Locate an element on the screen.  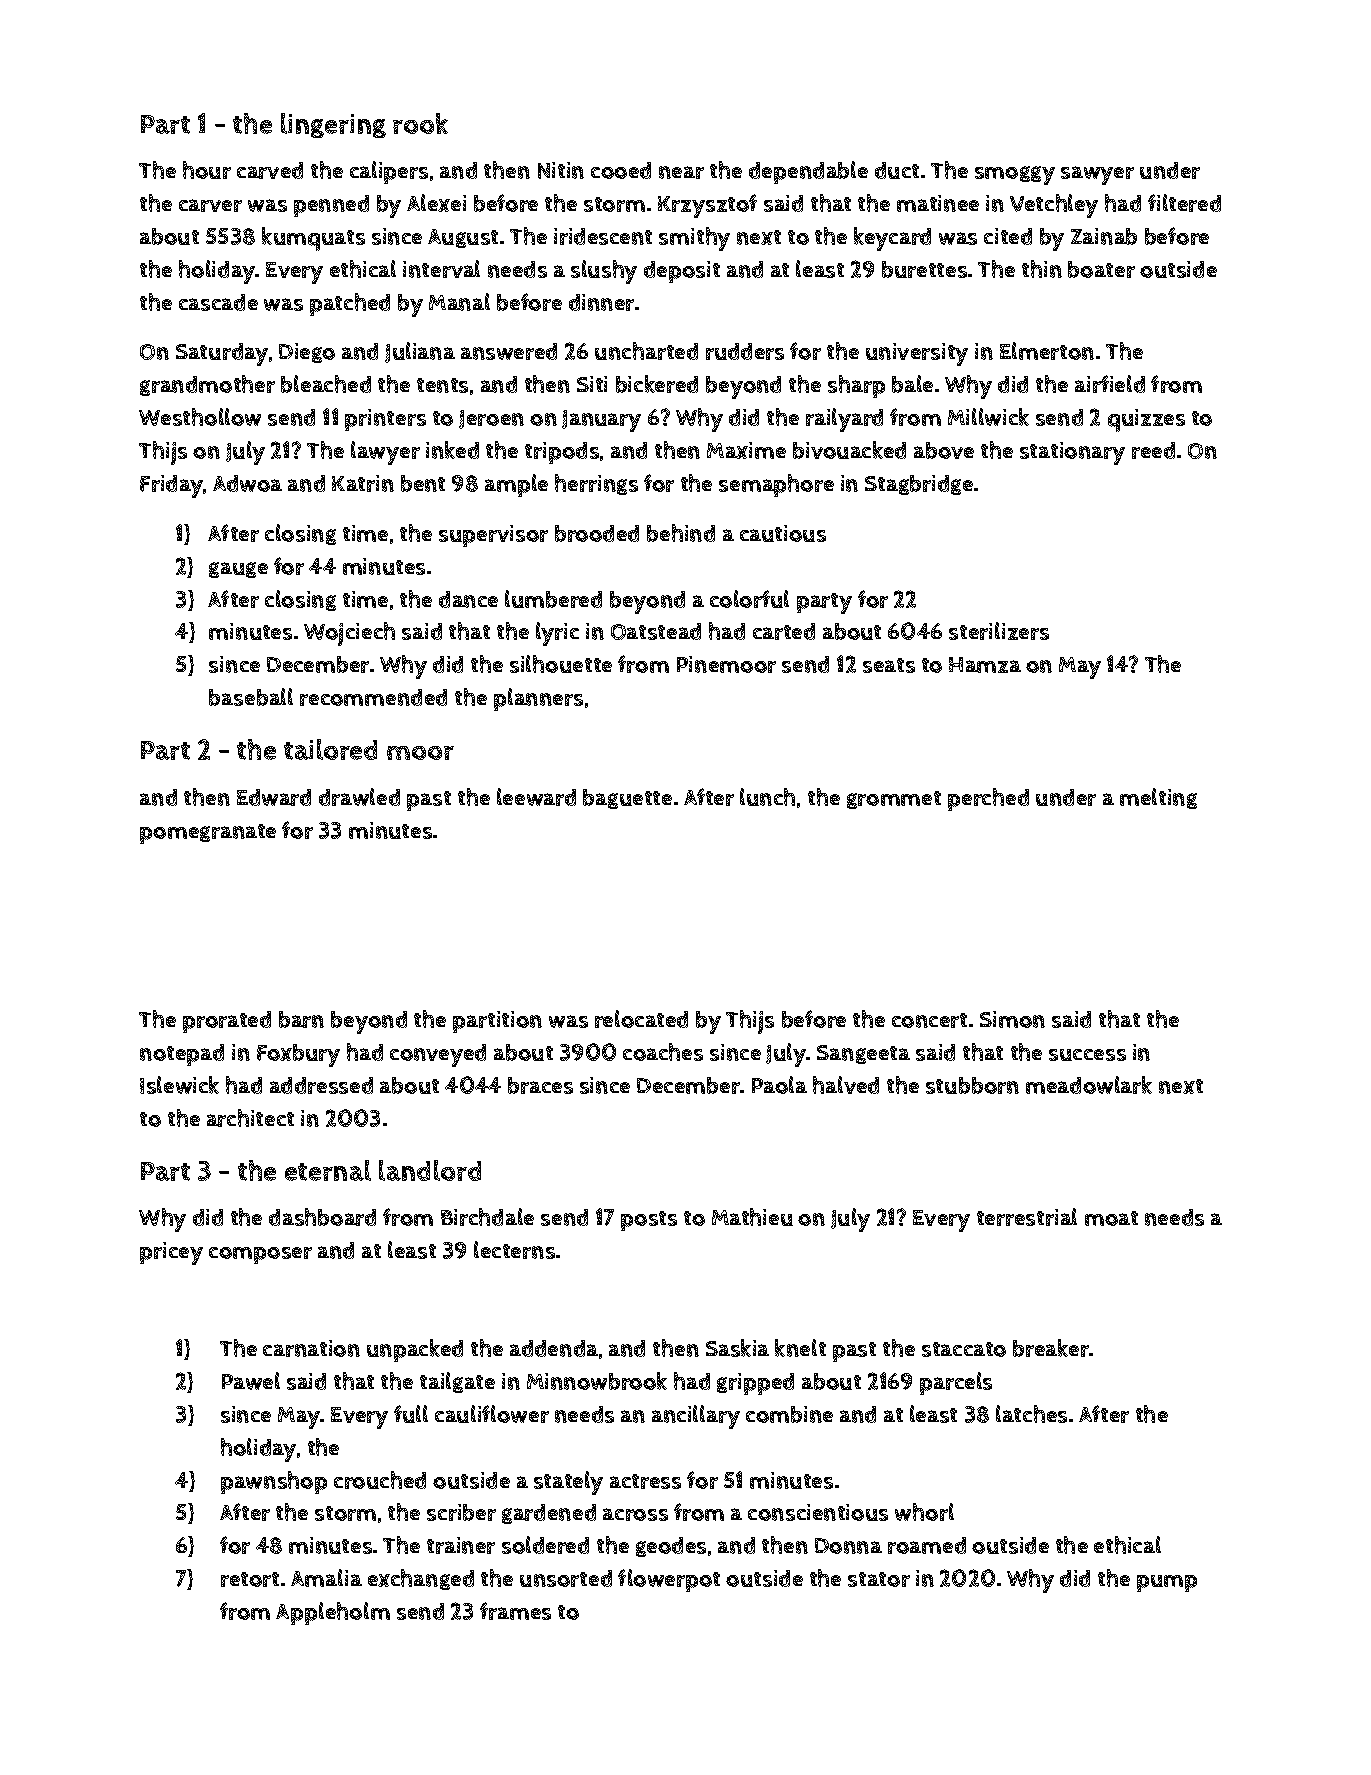
semaphore is located at coordinates (776, 485).
